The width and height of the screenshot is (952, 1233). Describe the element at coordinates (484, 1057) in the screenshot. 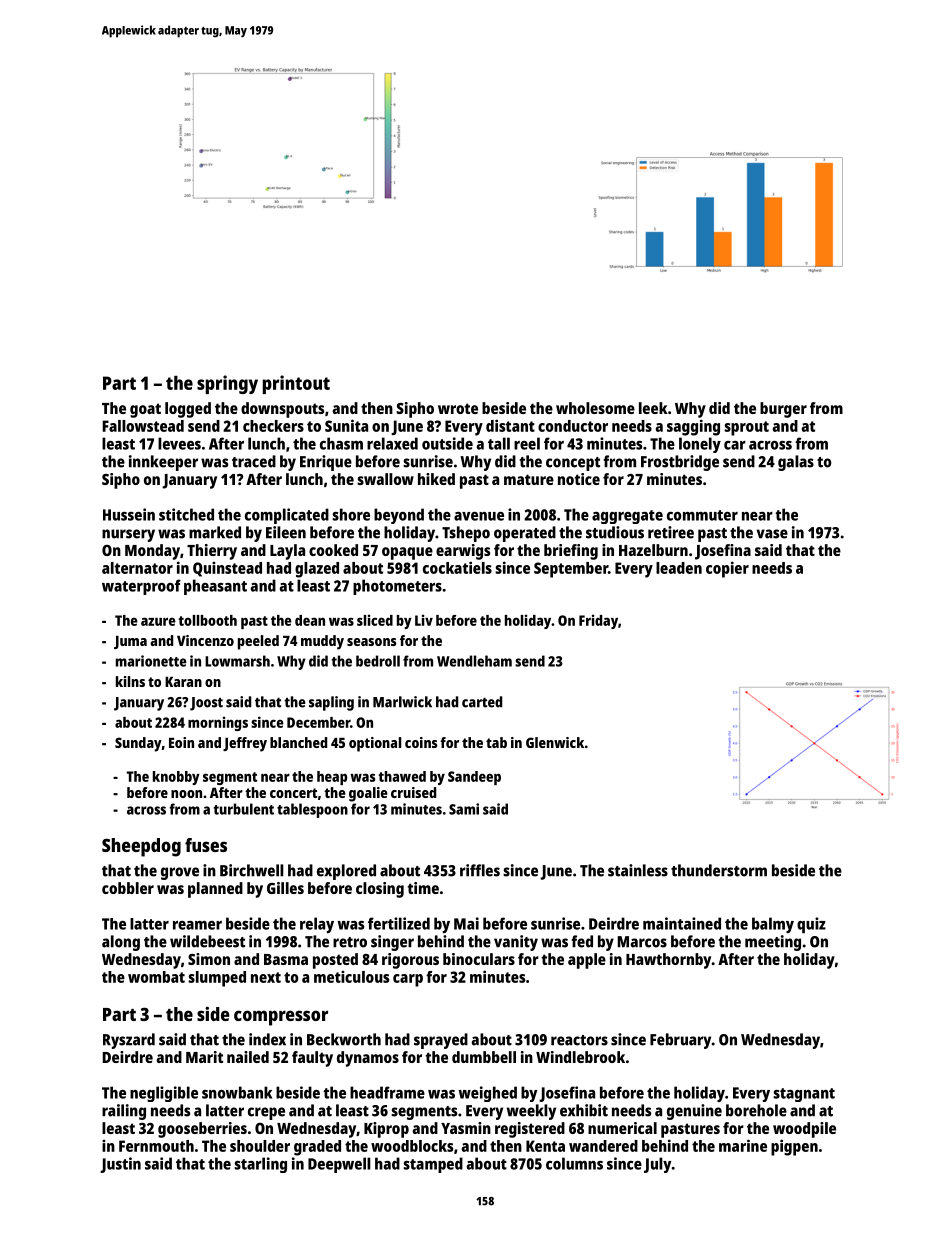

I see `dumbbell` at that location.
